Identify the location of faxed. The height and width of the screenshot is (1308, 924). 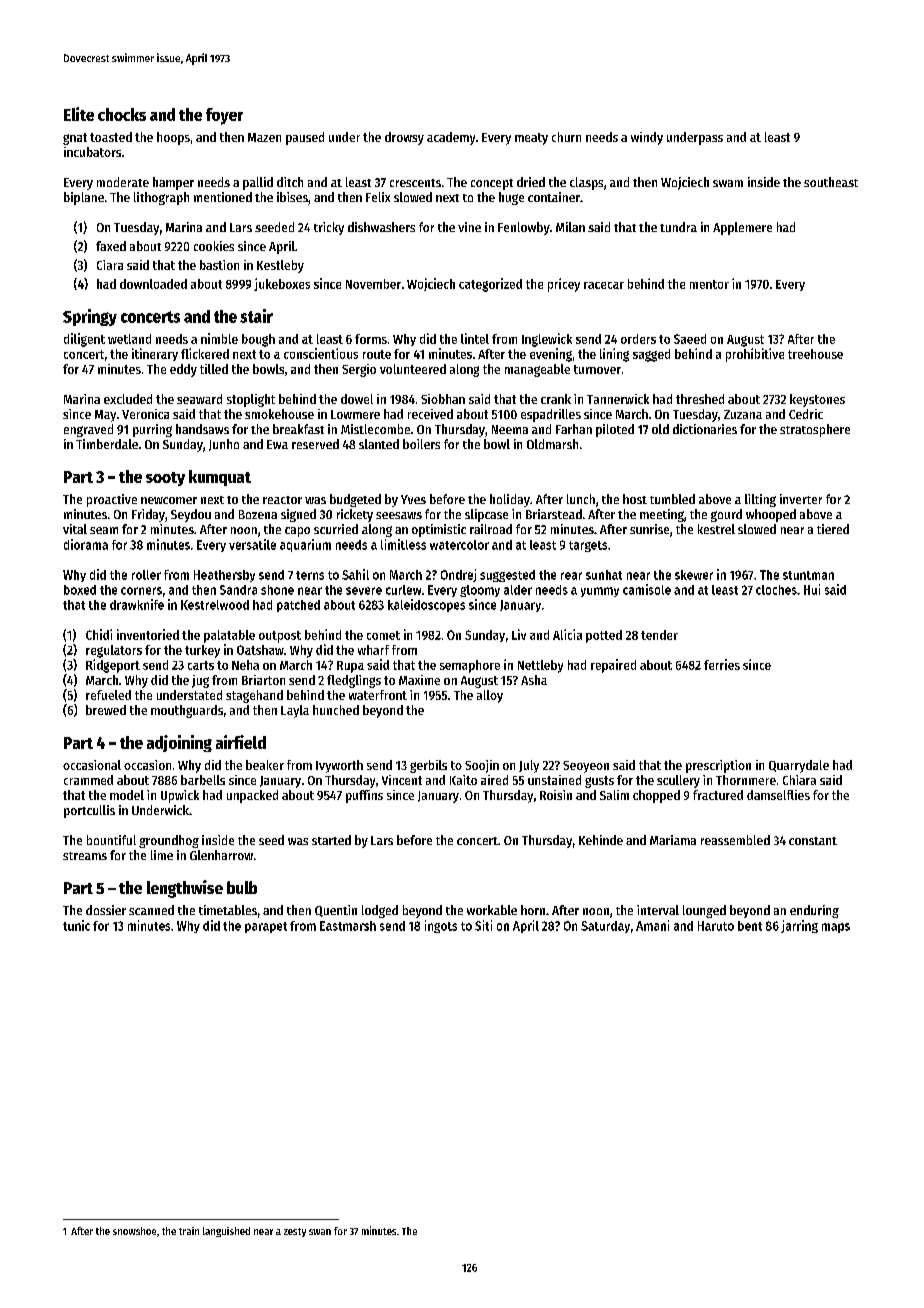
(111, 246).
